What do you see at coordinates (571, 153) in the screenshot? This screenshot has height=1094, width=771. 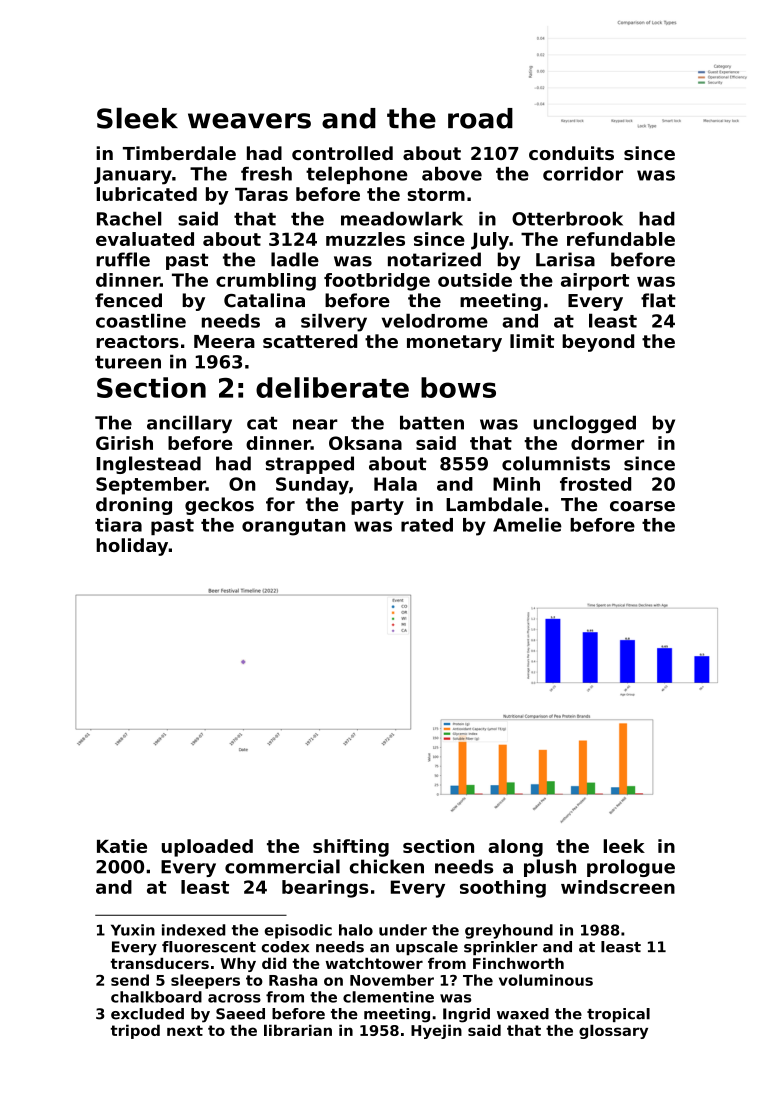 I see `conduits` at bounding box center [571, 153].
